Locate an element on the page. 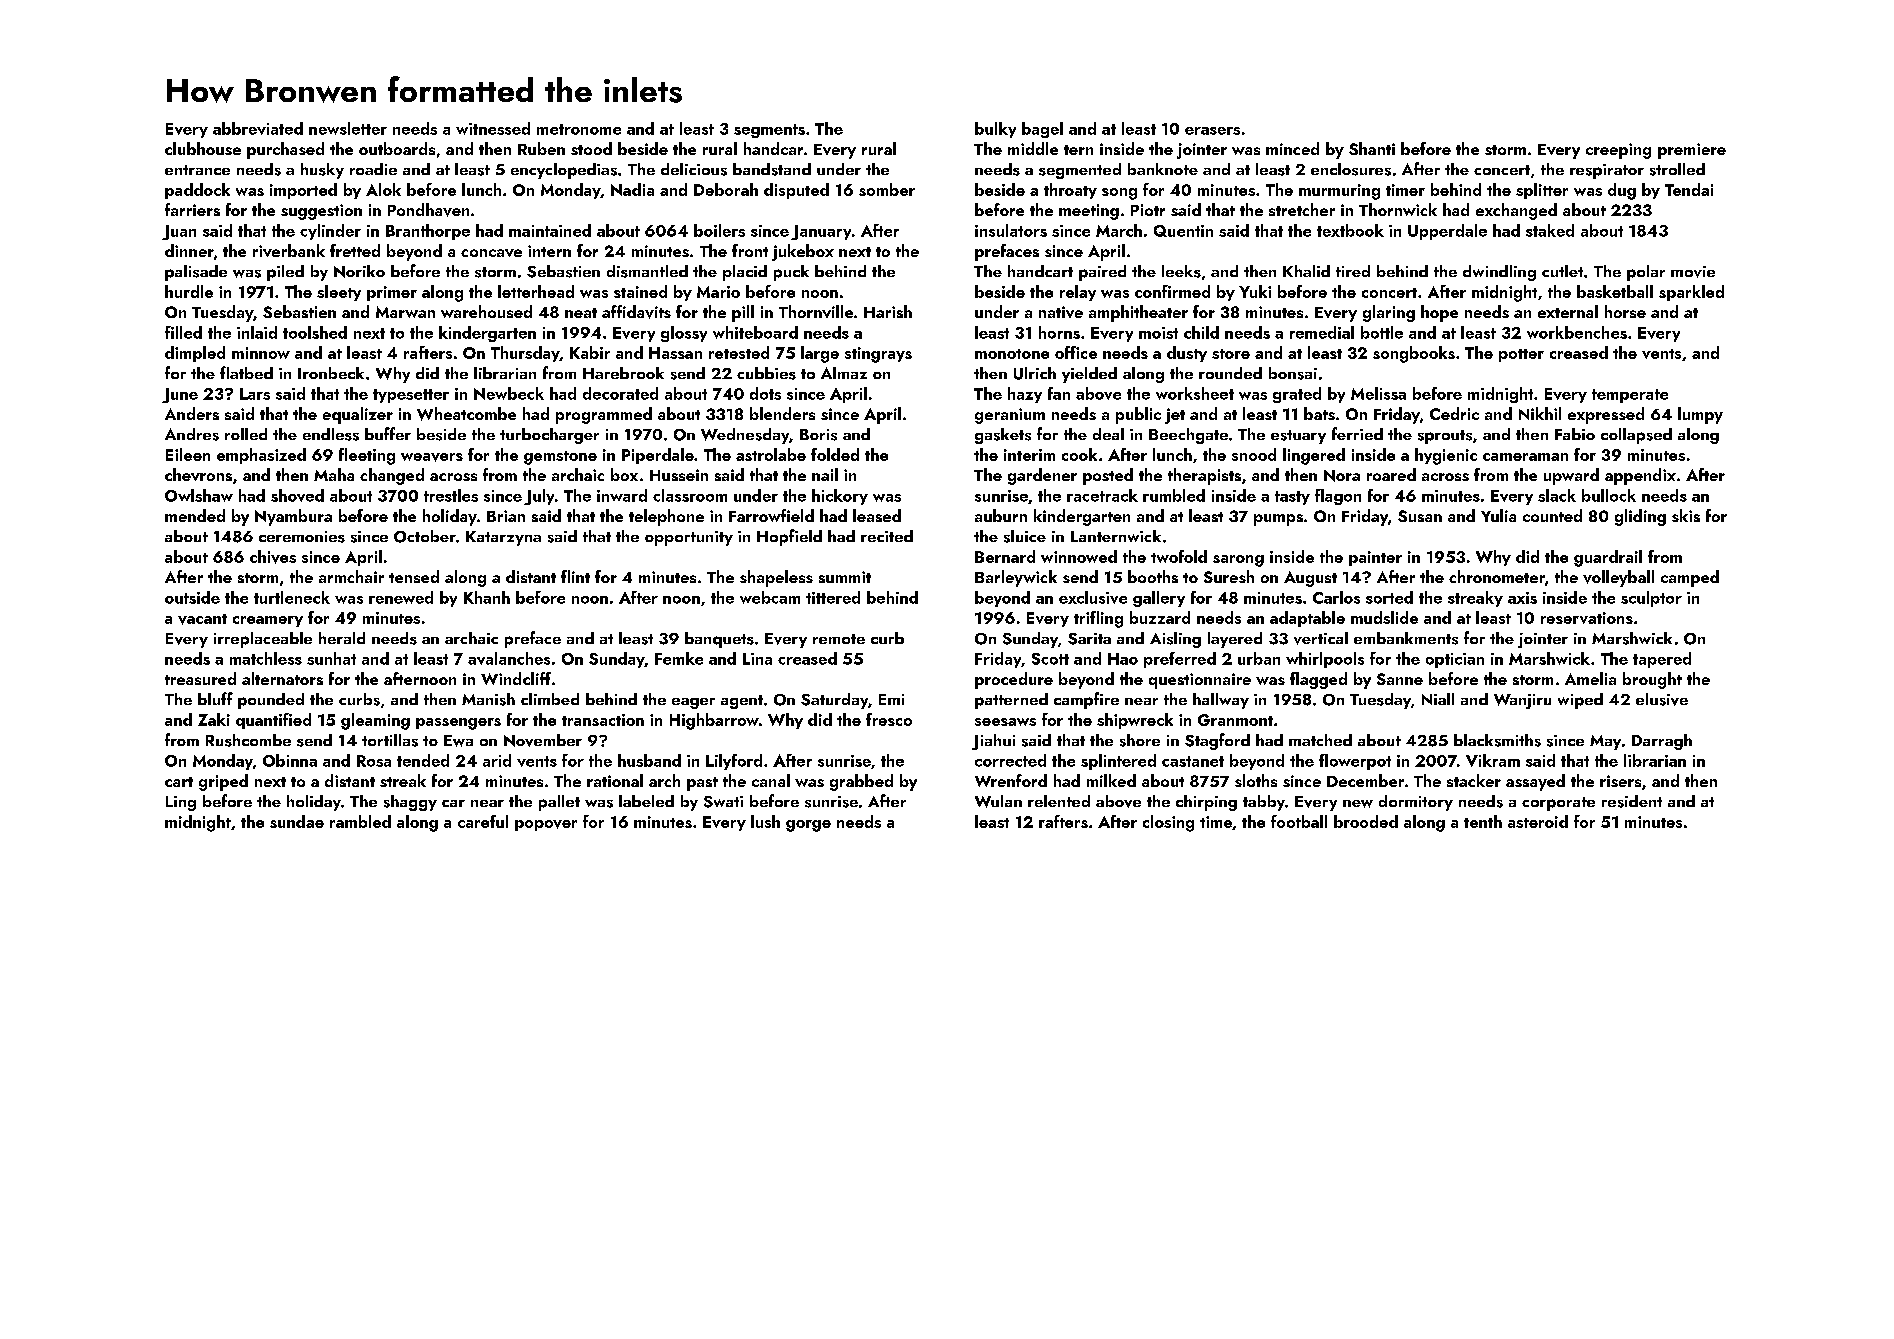 Image resolution: width=1894 pixels, height=1339 pixels. popover is located at coordinates (546, 825).
